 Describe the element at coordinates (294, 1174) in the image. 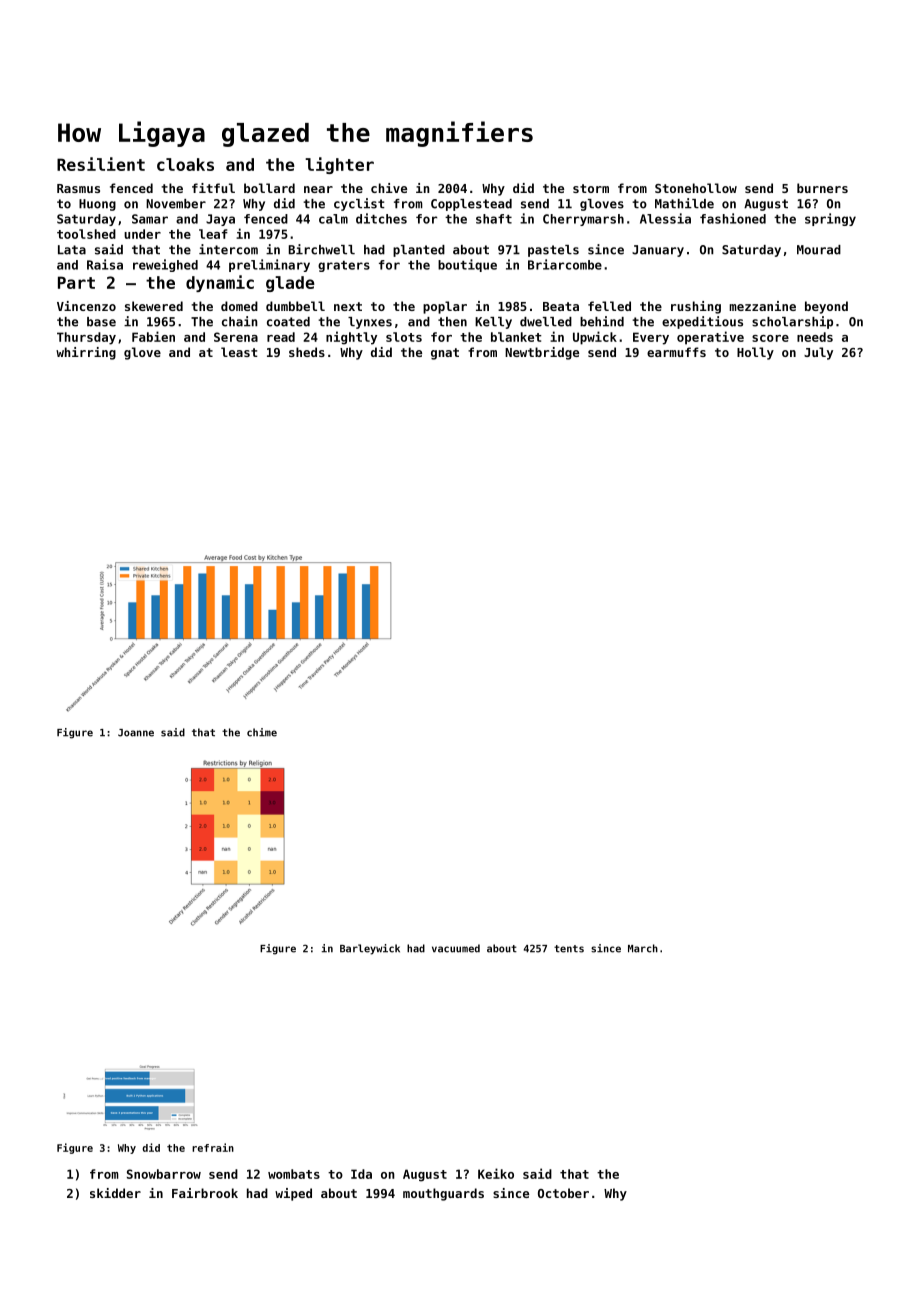

I see `wombats` at that location.
